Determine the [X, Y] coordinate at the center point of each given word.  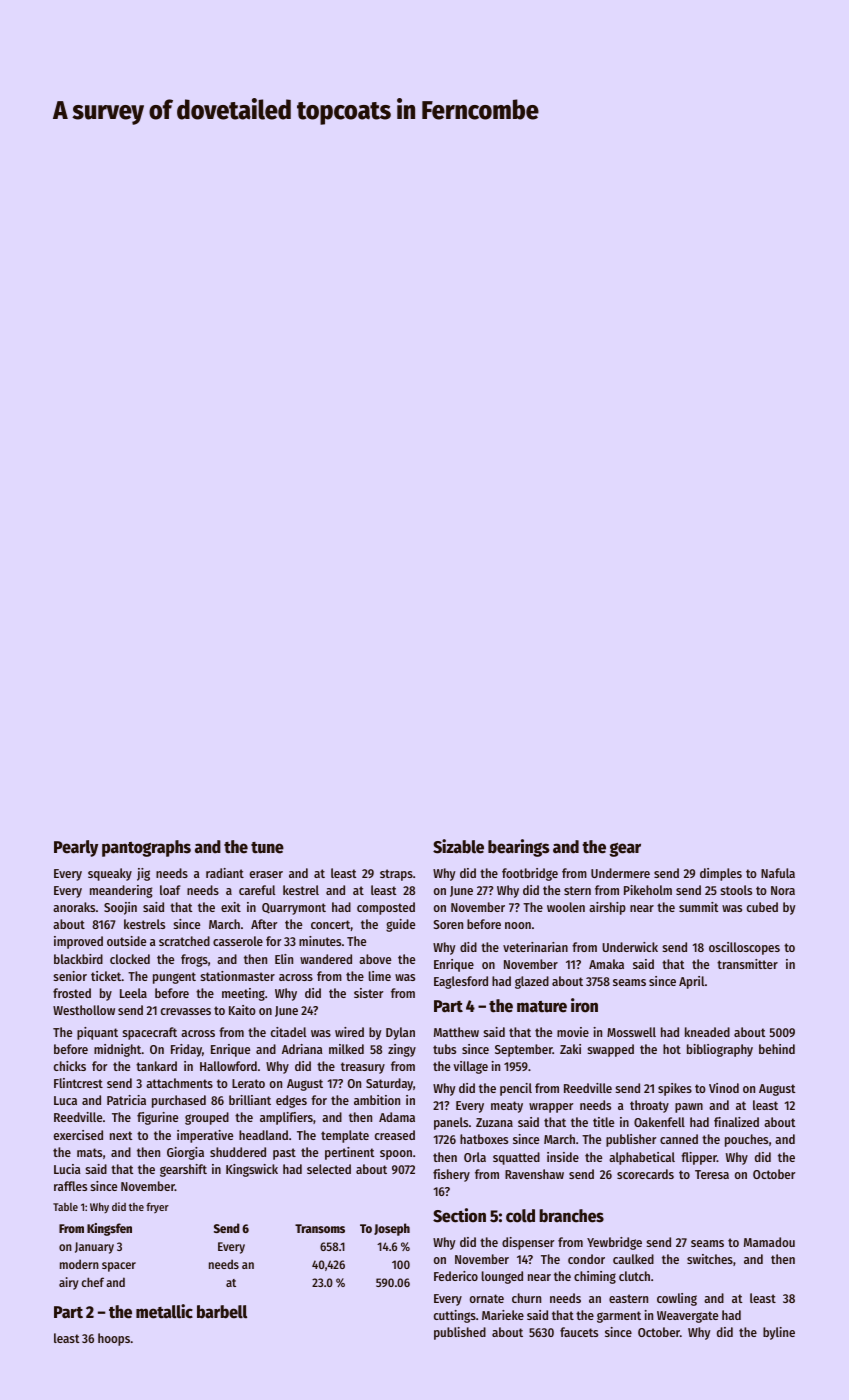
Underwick [630, 947]
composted [386, 908]
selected [329, 1169]
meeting [243, 994]
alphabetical [642, 1158]
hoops [114, 1339]
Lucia [67, 1169]
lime [380, 976]
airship [607, 908]
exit [231, 907]
